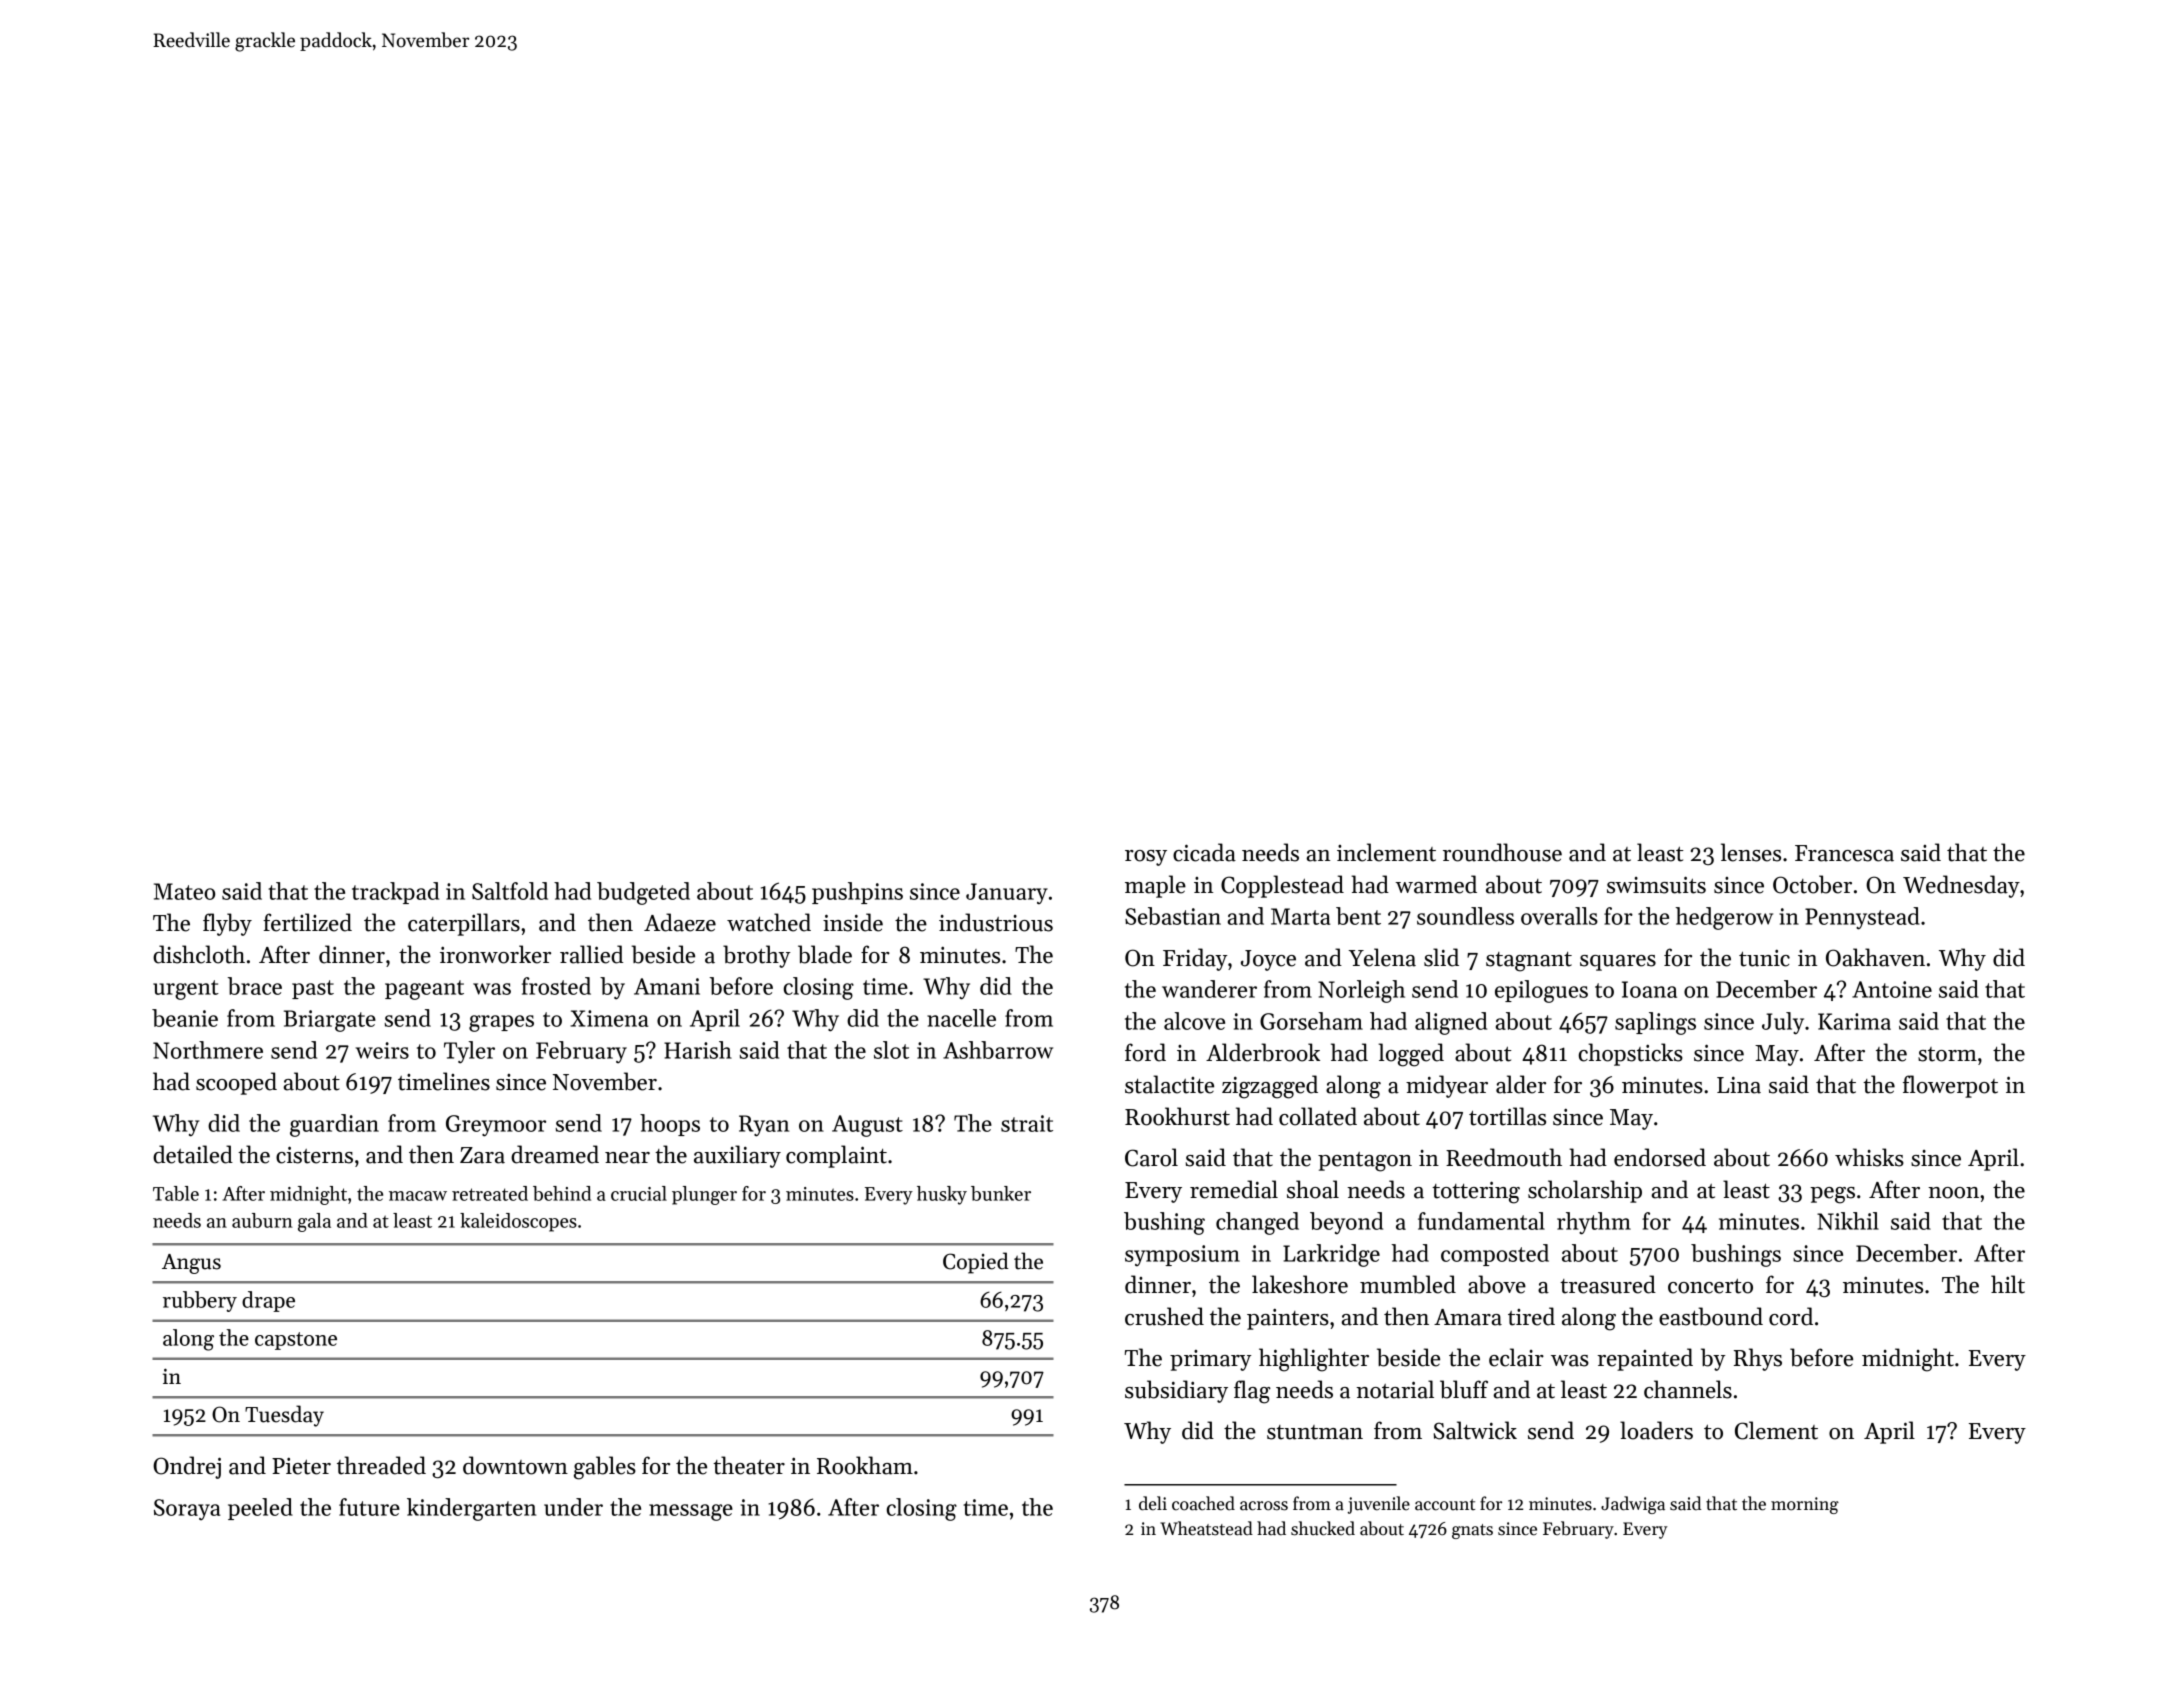 The height and width of the screenshot is (1683, 2178). Describe the element at coordinates (1151, 1157) in the screenshot. I see `Carol` at that location.
